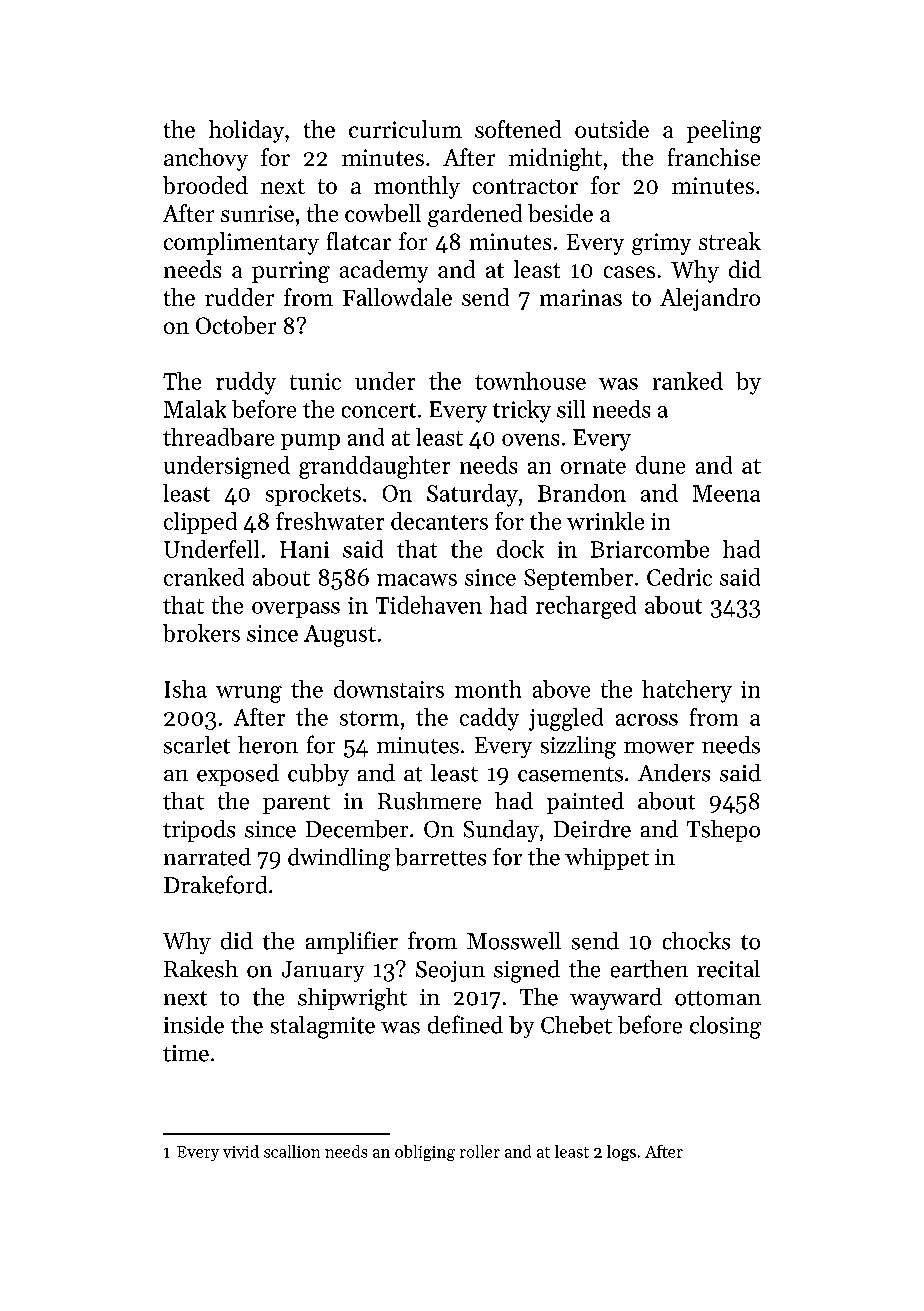 This image has width=924, height=1311. Describe the element at coordinates (241, 243) in the image. I see `complimentary` at that location.
